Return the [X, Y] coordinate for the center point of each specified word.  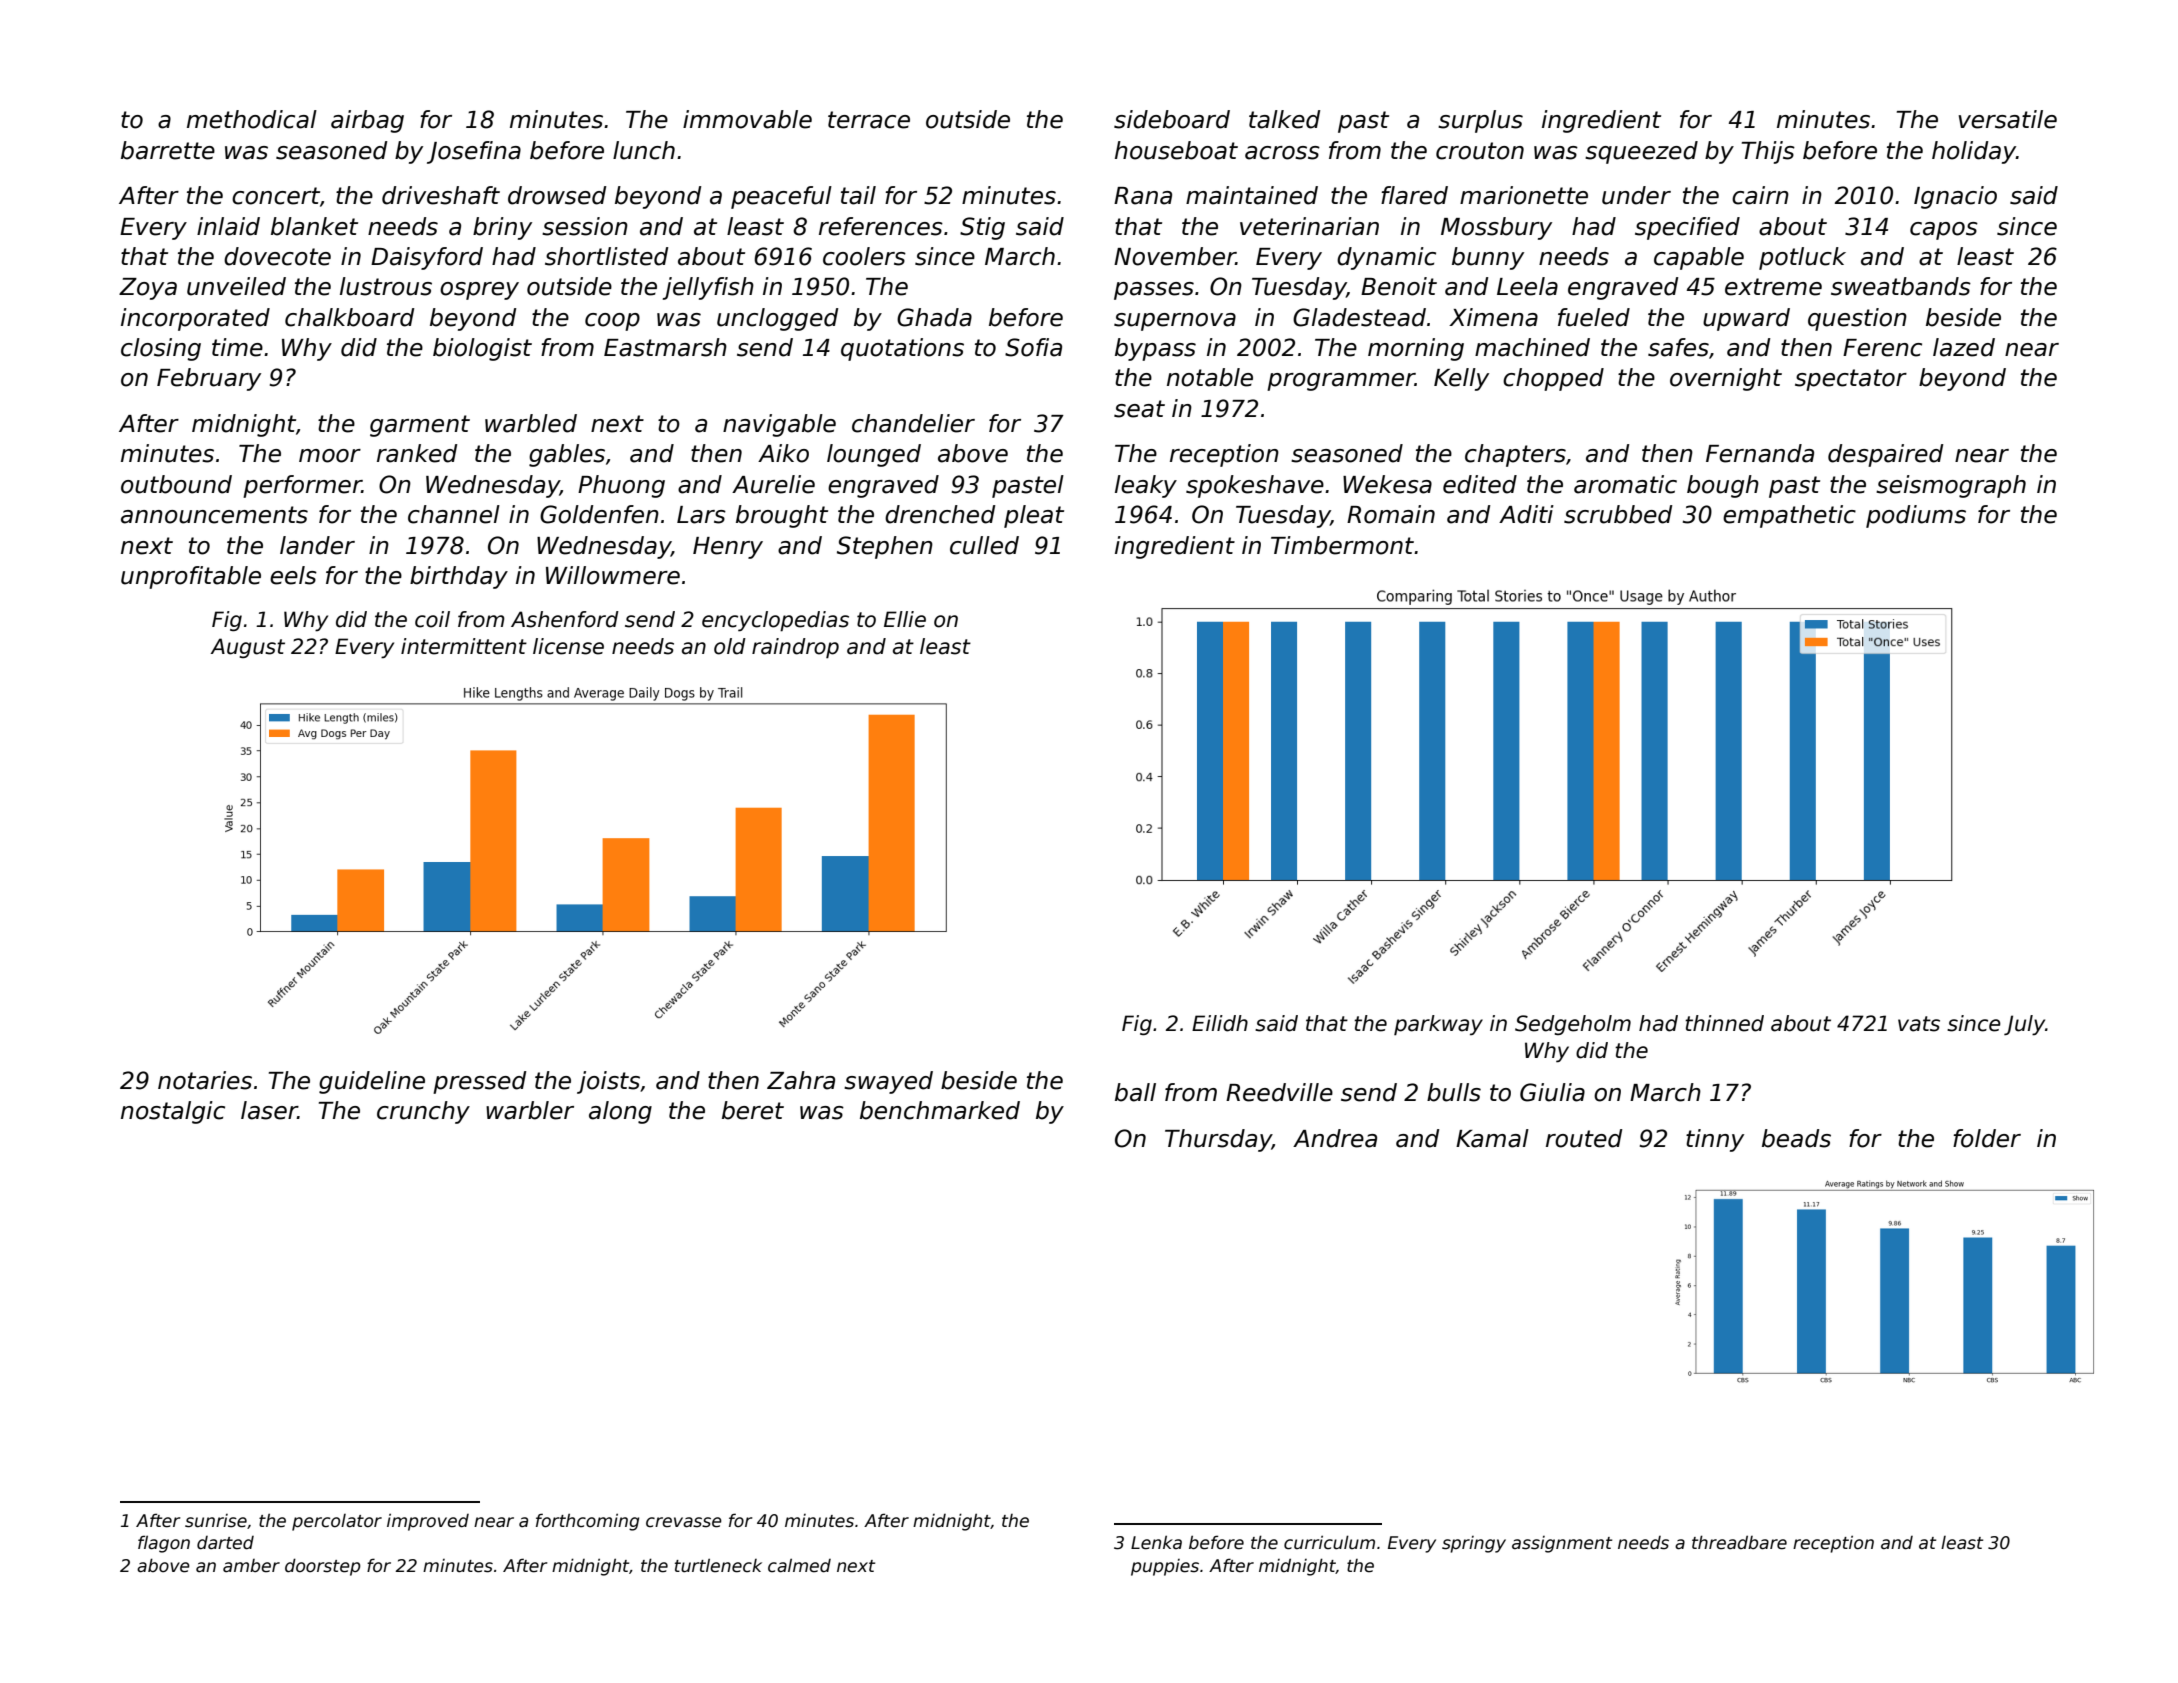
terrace [869, 120]
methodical [252, 119]
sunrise [216, 1521]
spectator [1851, 380]
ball [1135, 1092]
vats [1919, 1024]
